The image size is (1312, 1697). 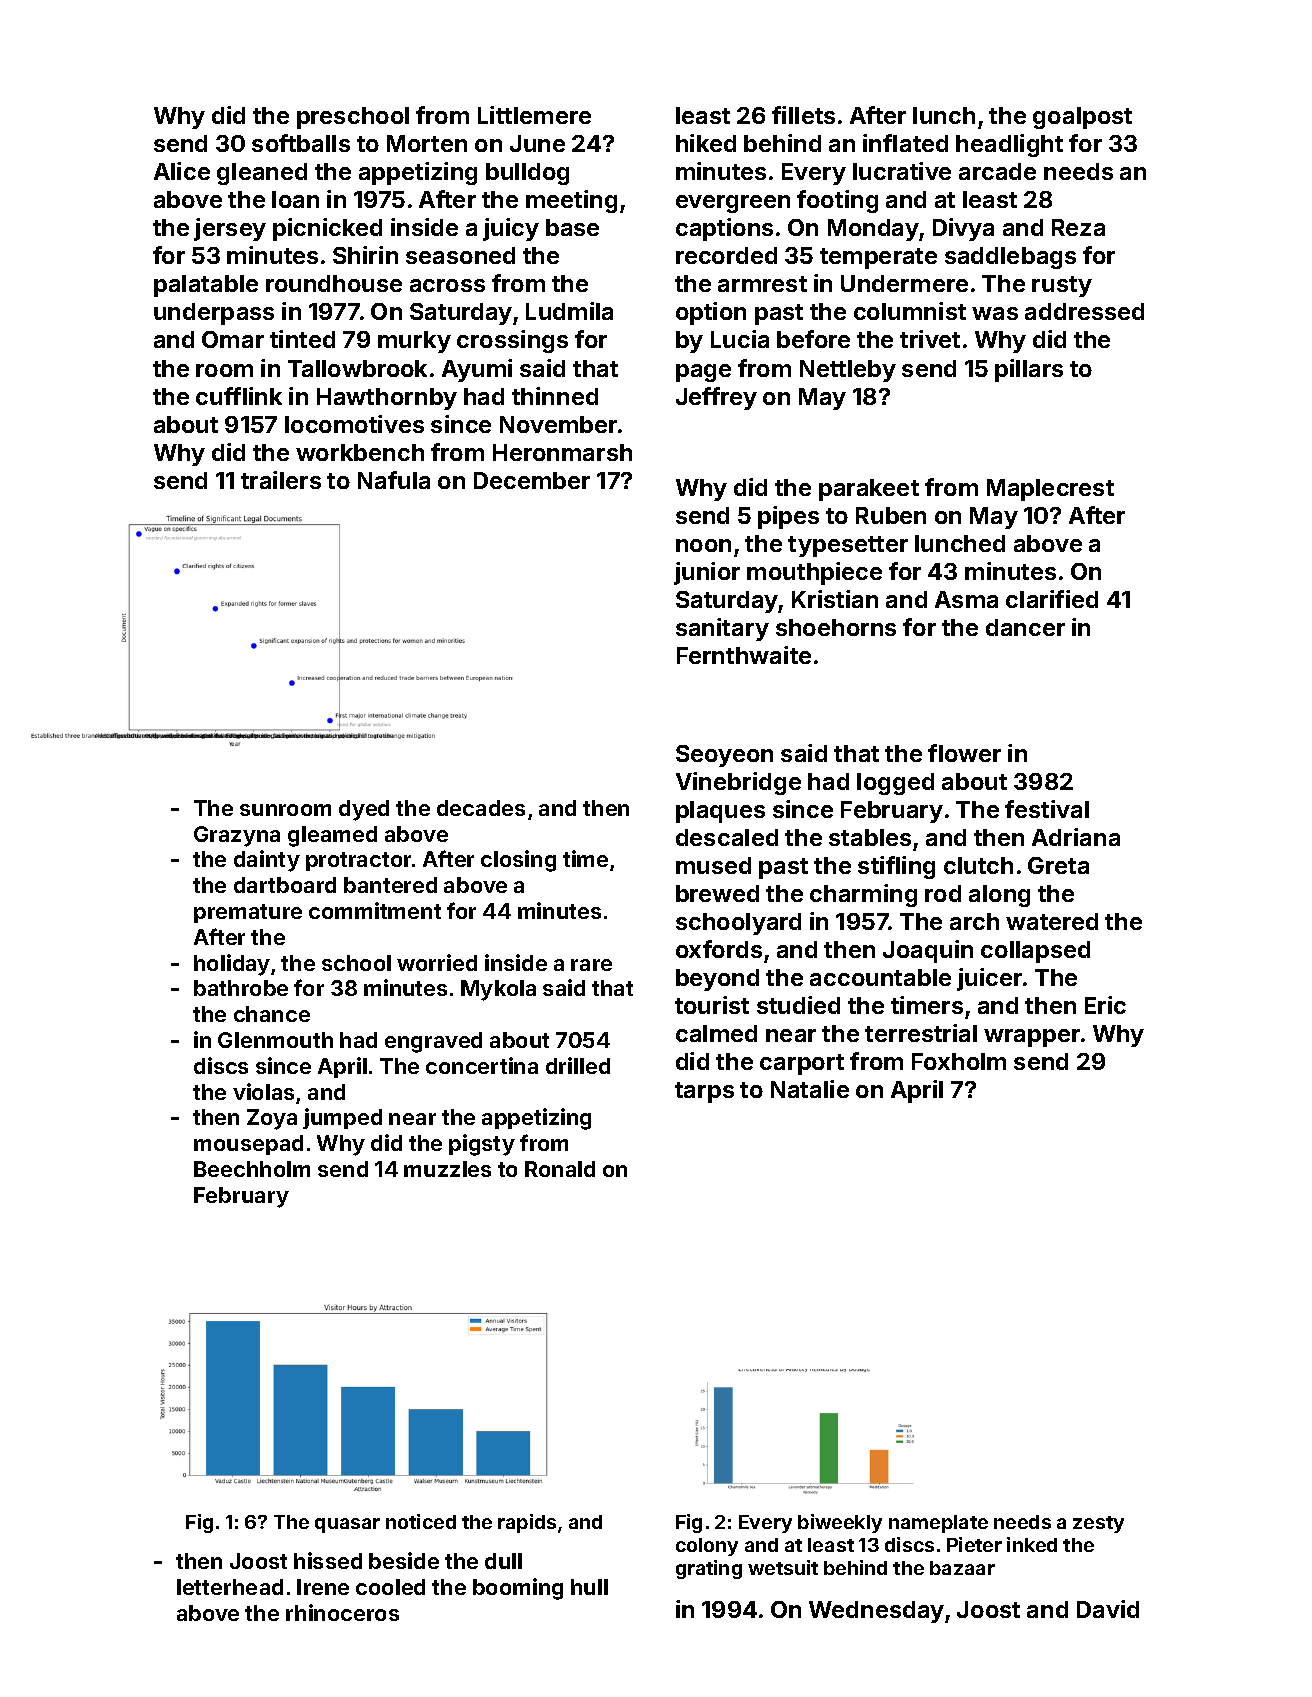 I want to click on Grazyna, so click(x=237, y=836).
